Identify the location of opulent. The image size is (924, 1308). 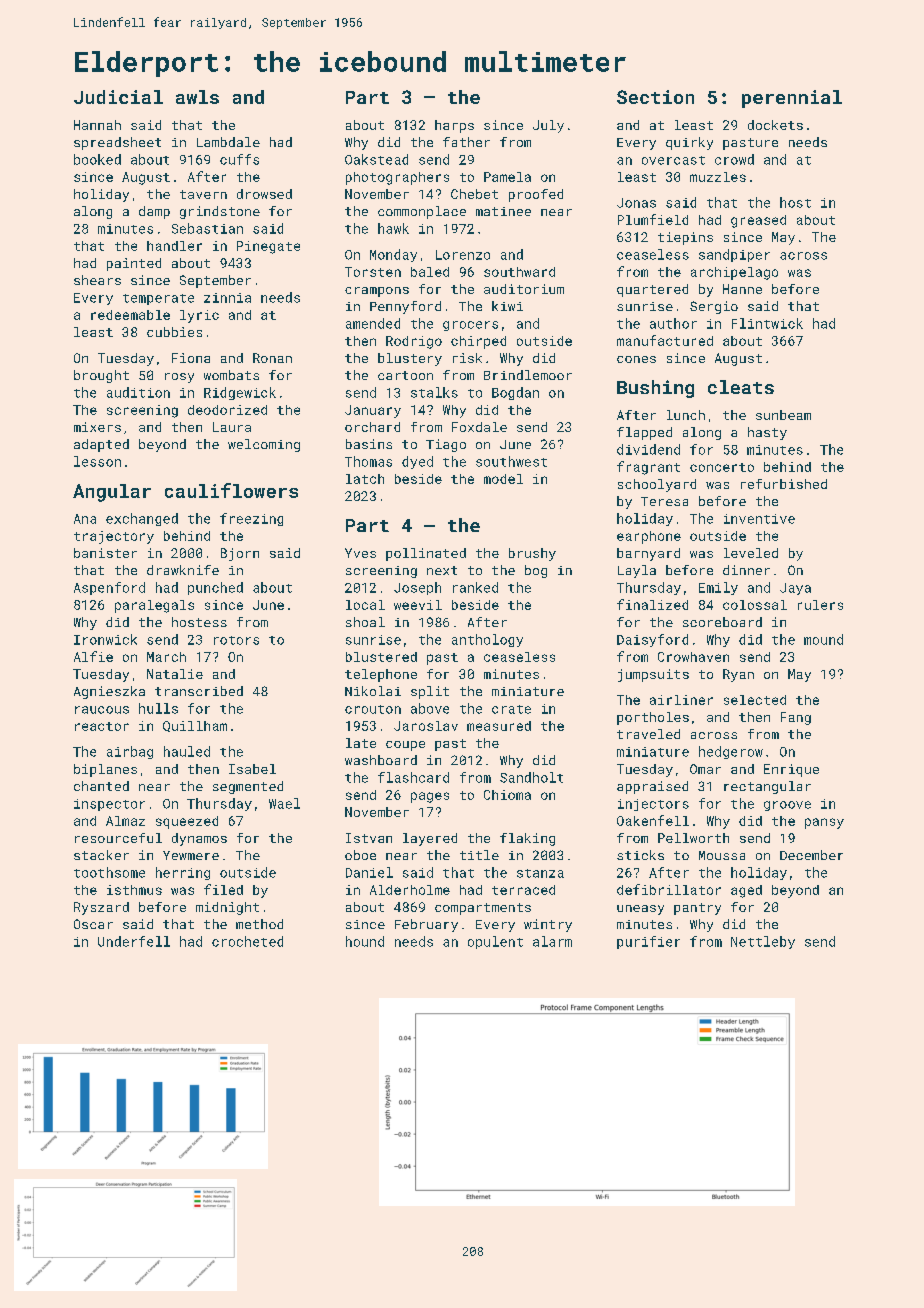
(495, 942).
